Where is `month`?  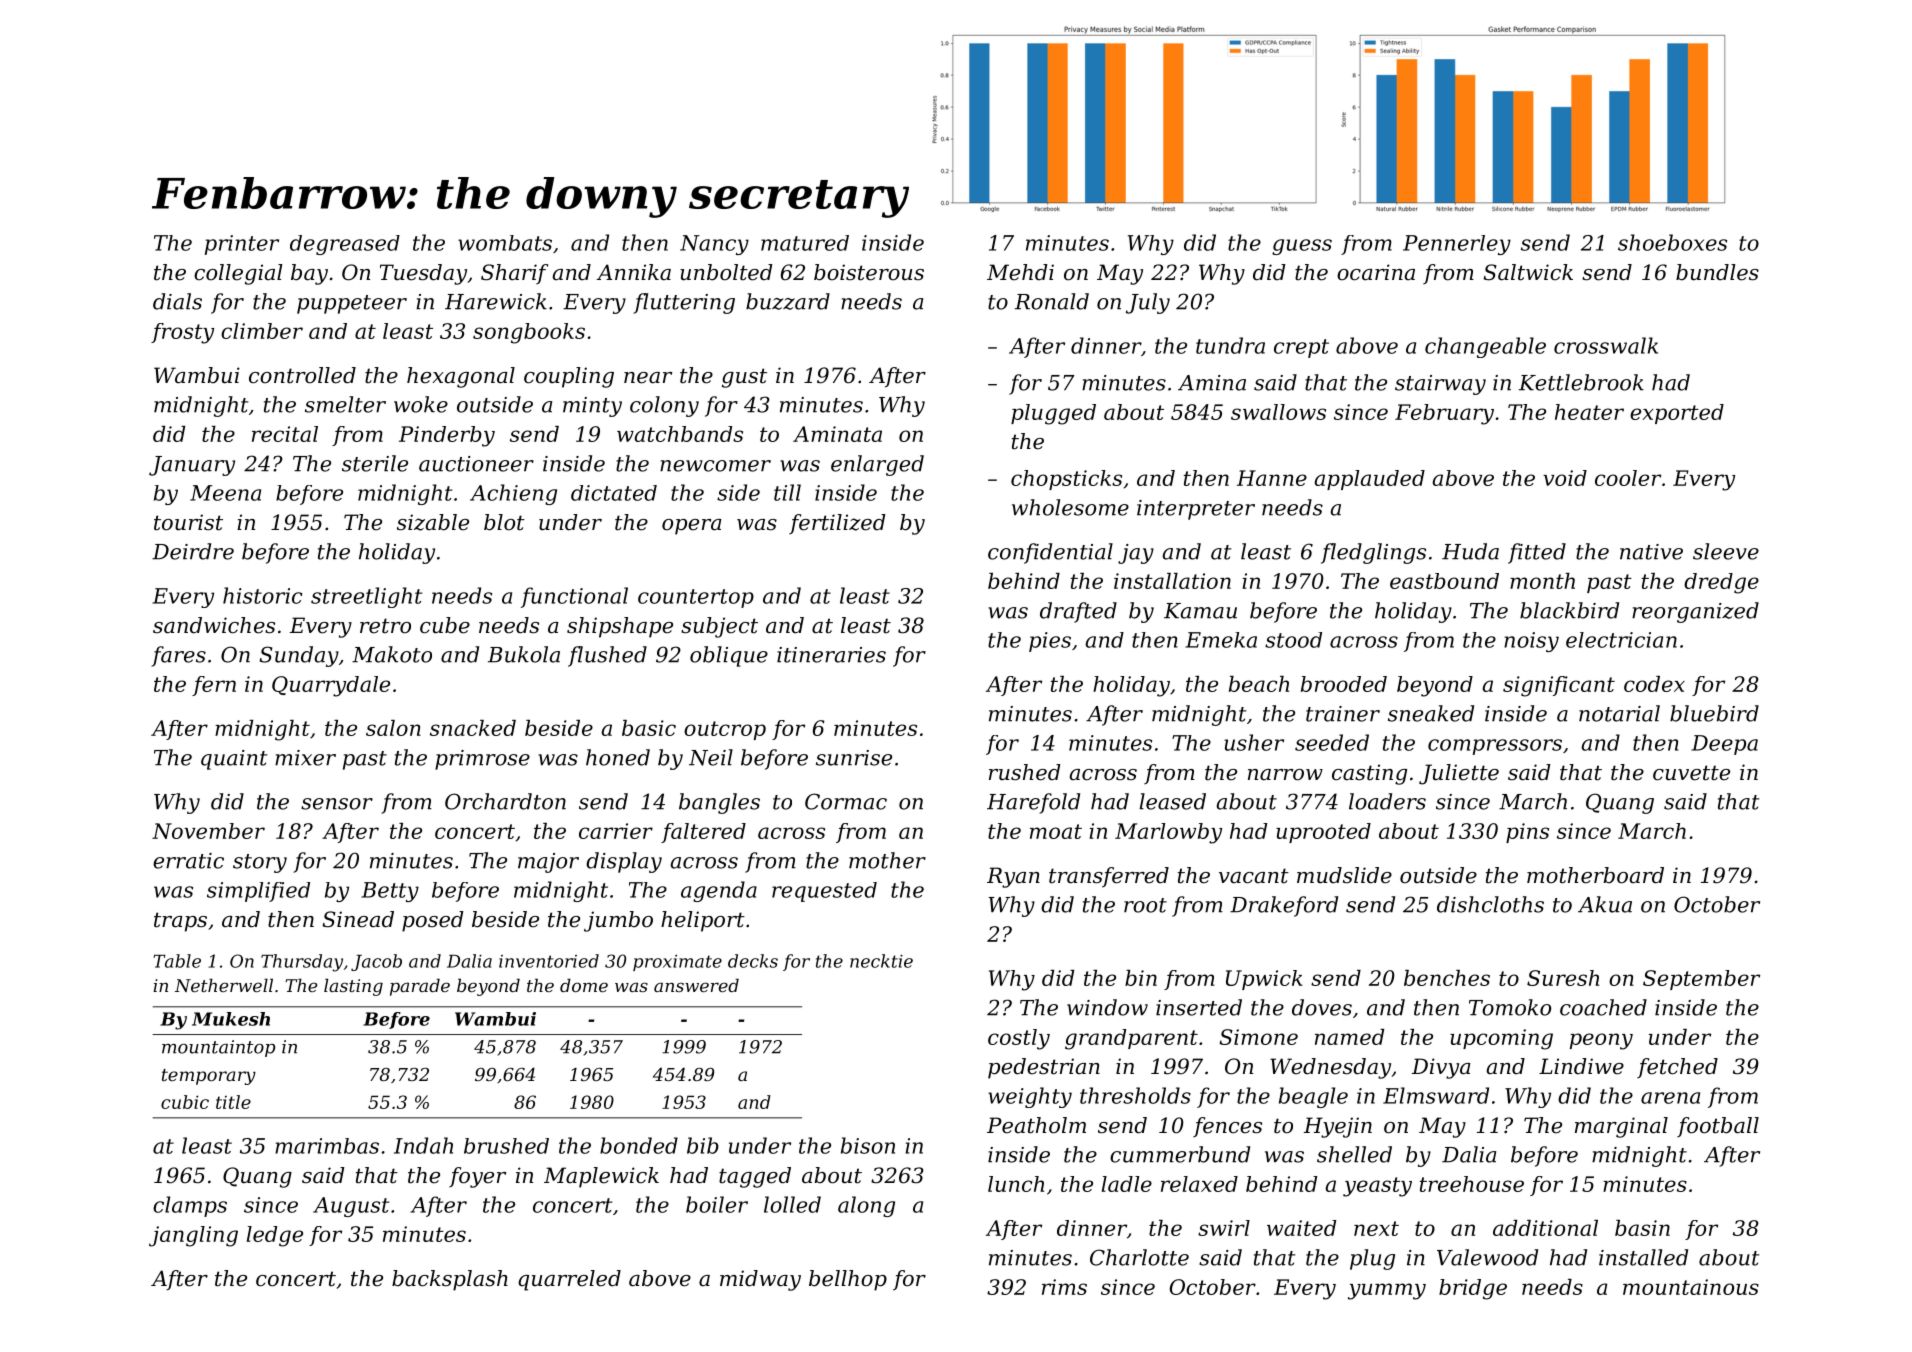
month is located at coordinates (1542, 581).
